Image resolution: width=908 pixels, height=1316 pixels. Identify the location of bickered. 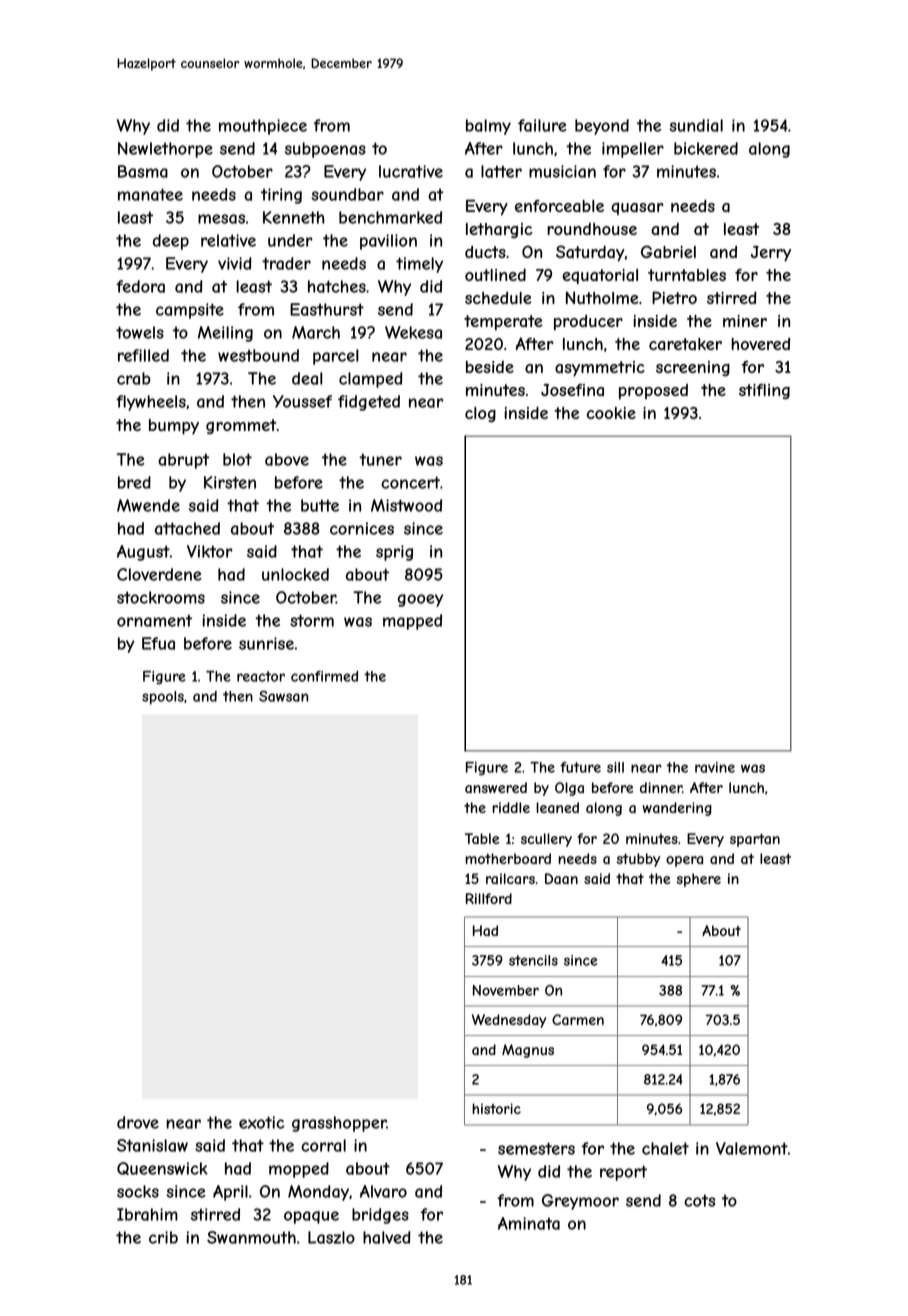
(706, 148).
